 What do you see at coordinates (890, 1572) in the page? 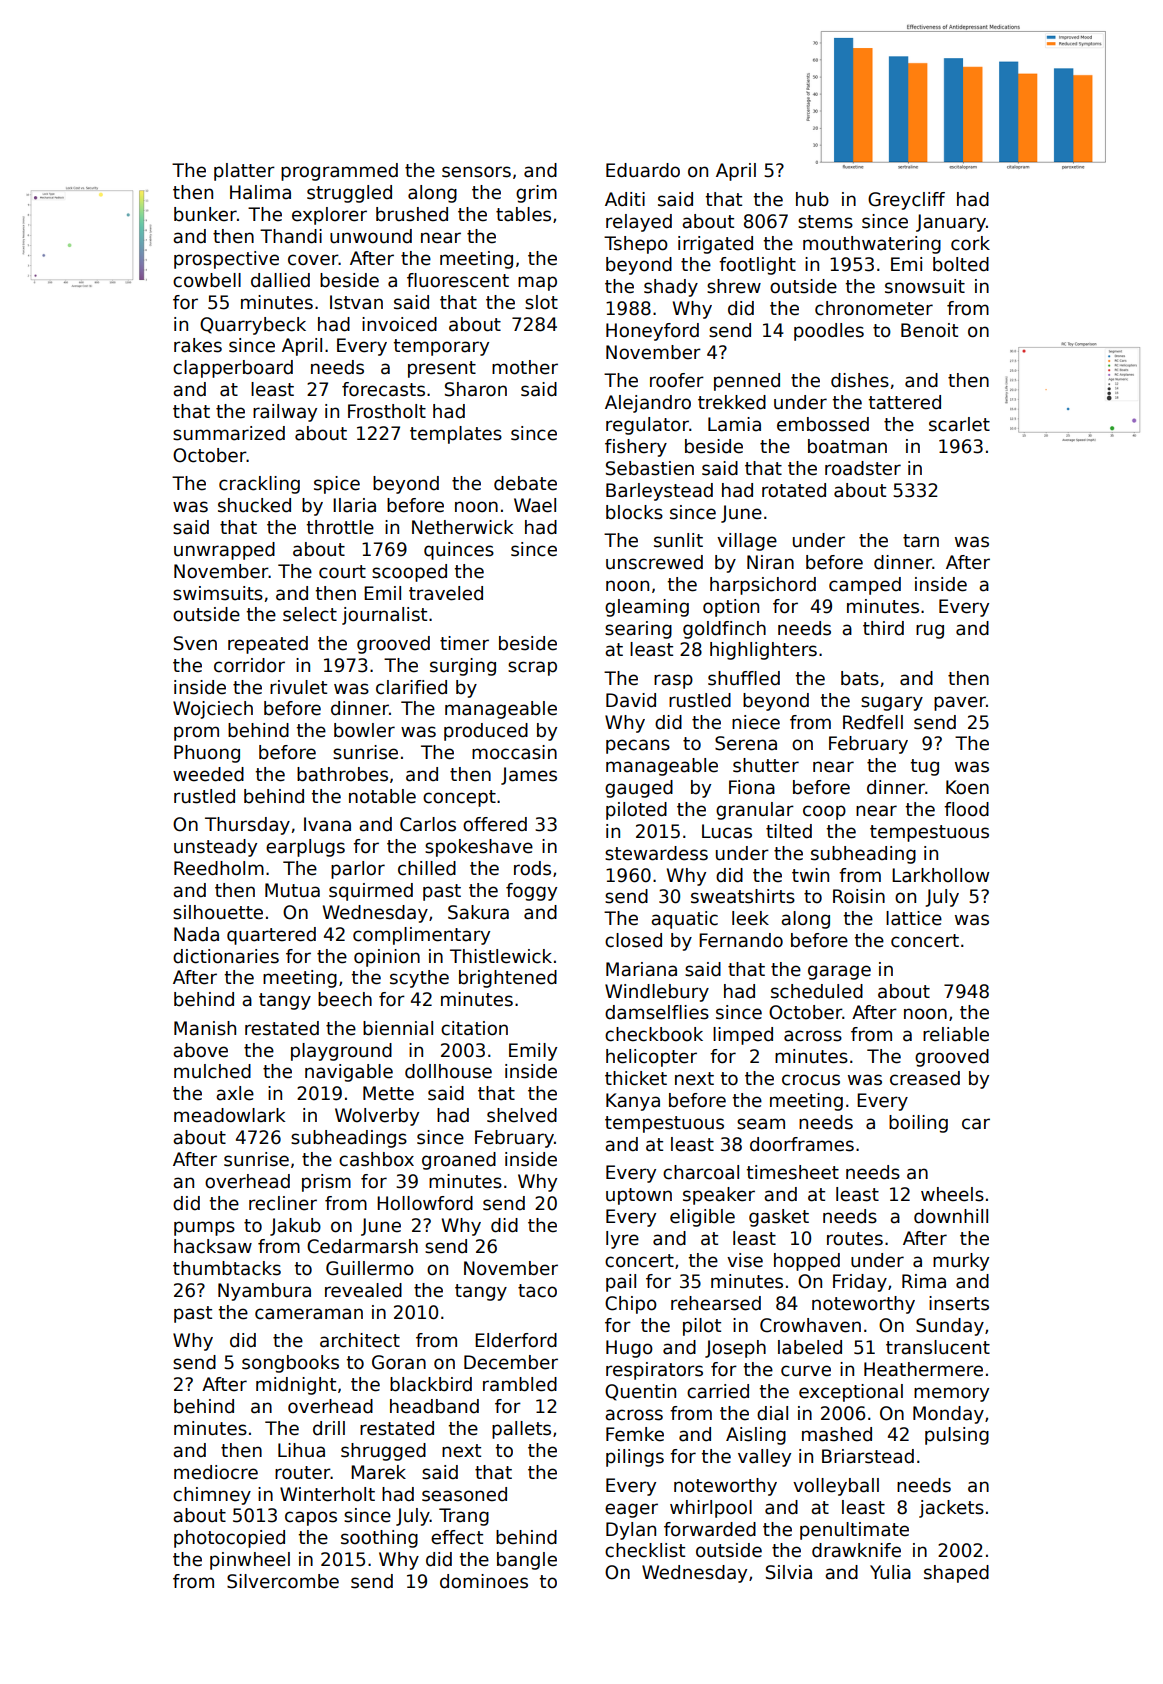
I see `Yulia` at bounding box center [890, 1572].
